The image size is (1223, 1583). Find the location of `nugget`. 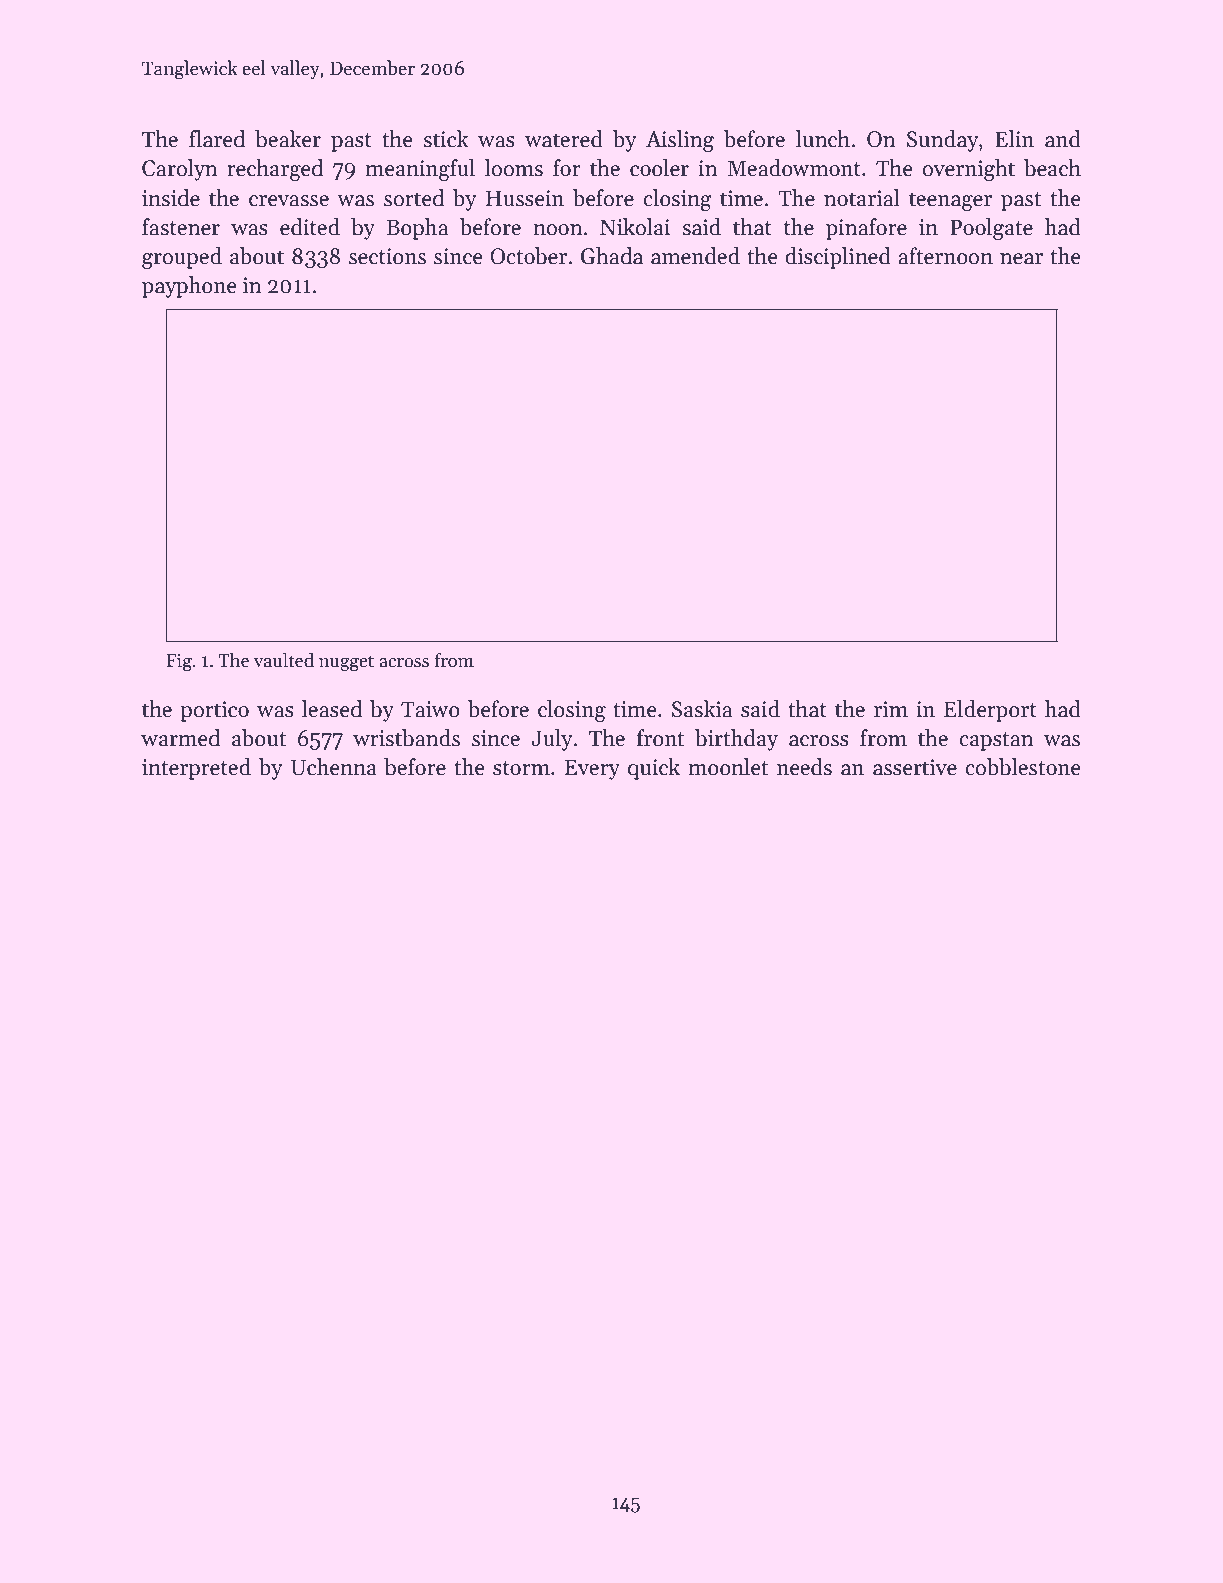

nugget is located at coordinates (346, 663).
